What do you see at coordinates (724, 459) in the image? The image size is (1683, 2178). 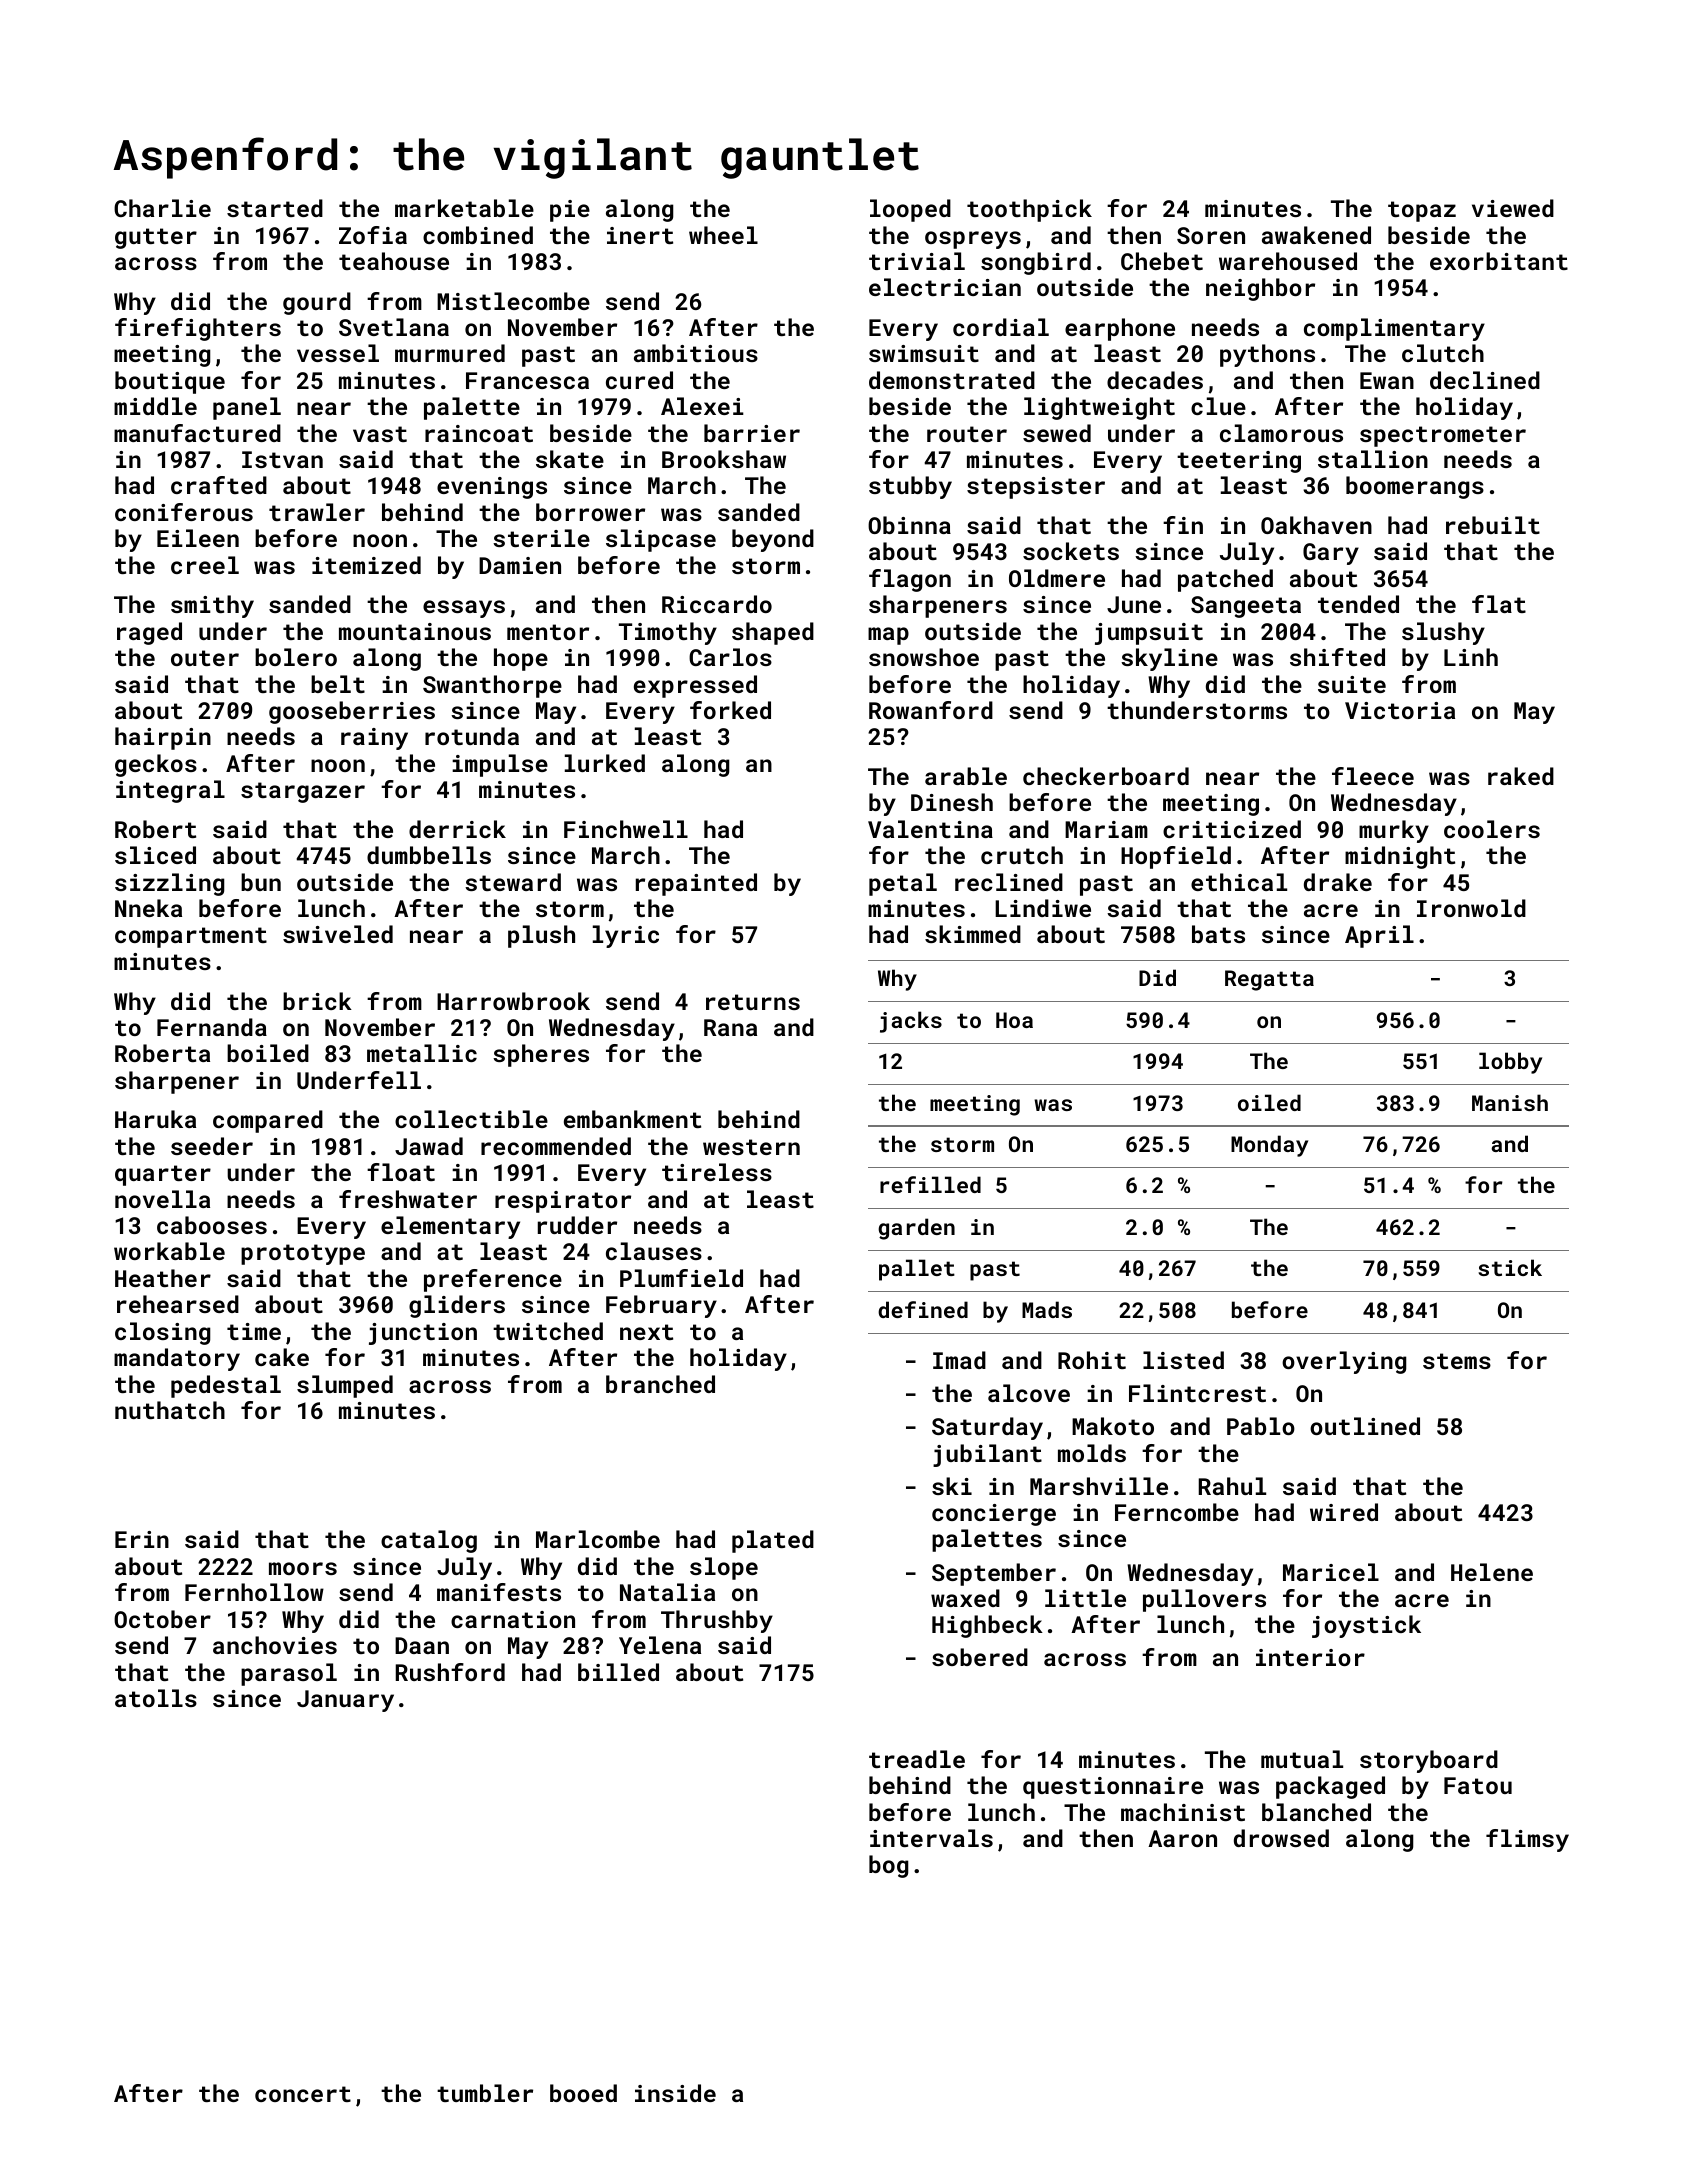 I see `Brookshaw` at bounding box center [724, 459].
